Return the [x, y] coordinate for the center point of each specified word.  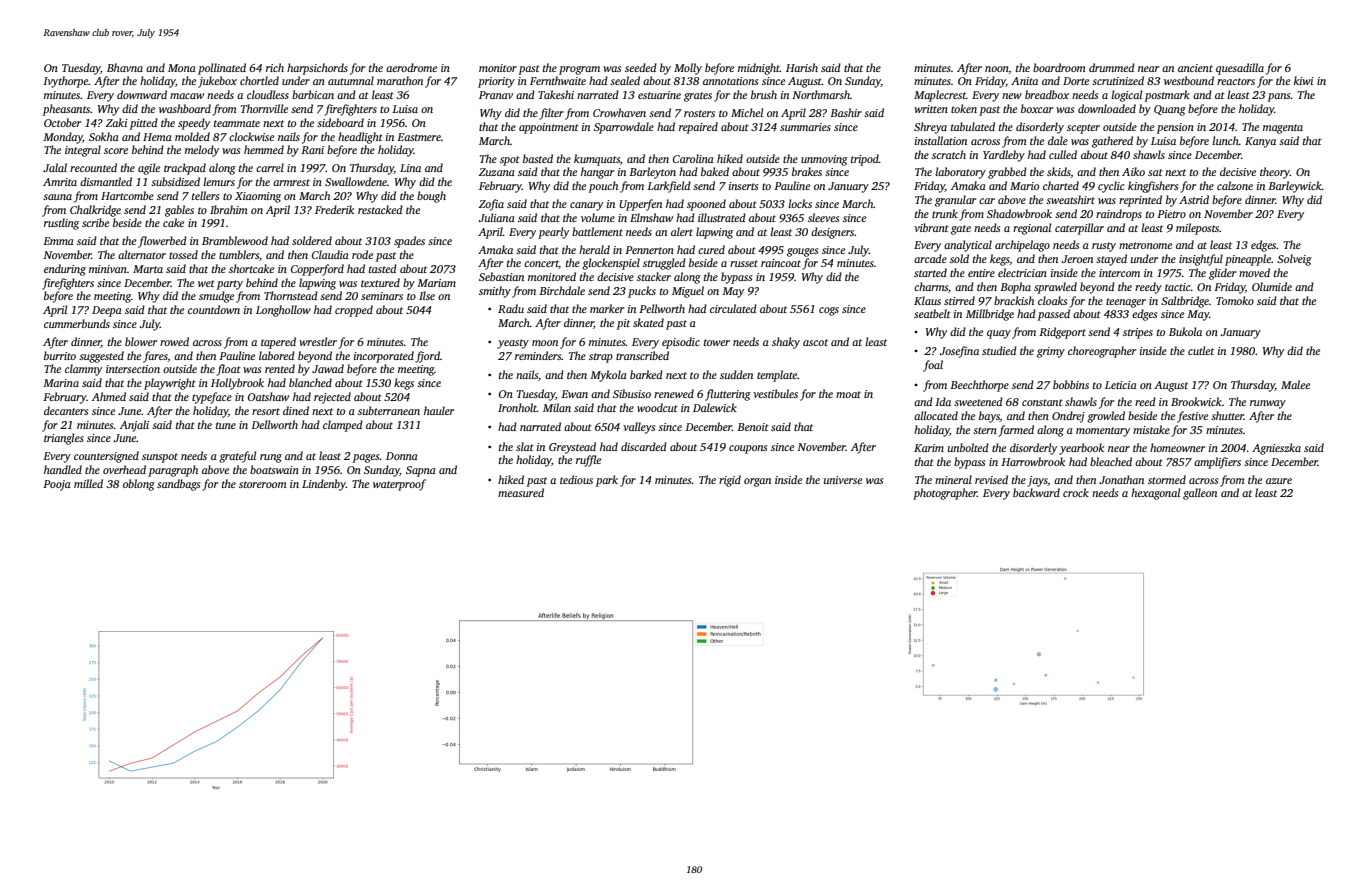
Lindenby [324, 485]
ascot [815, 342]
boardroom [1059, 67]
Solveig [1294, 260]
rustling [61, 224]
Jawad [328, 368]
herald [594, 249]
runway [1268, 404]
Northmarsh [821, 94]
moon [545, 343]
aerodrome [411, 67]
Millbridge [990, 315]
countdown [214, 309]
